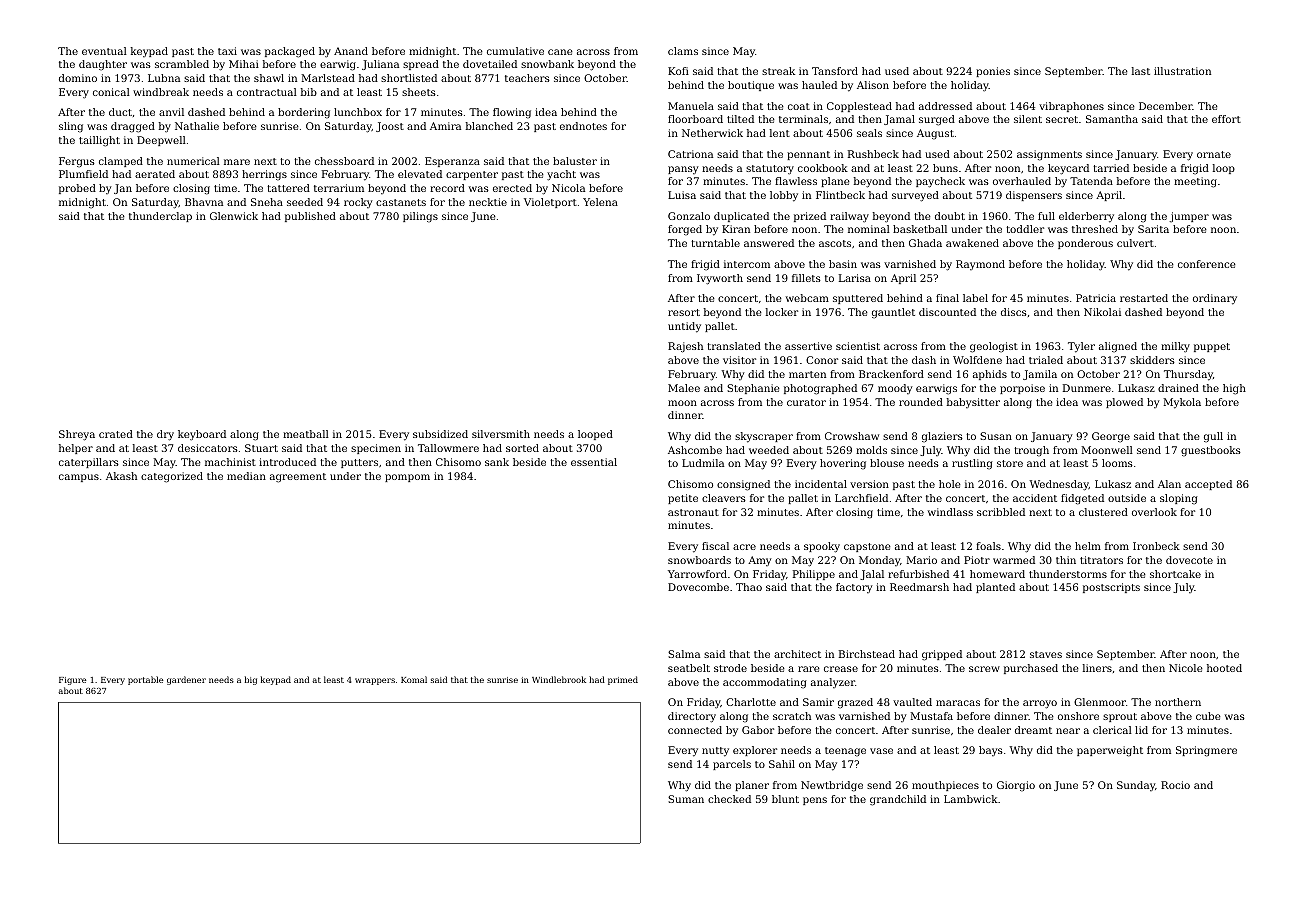 This screenshot has height=924, width=1308. Describe the element at coordinates (583, 126) in the screenshot. I see `endnotes` at that location.
